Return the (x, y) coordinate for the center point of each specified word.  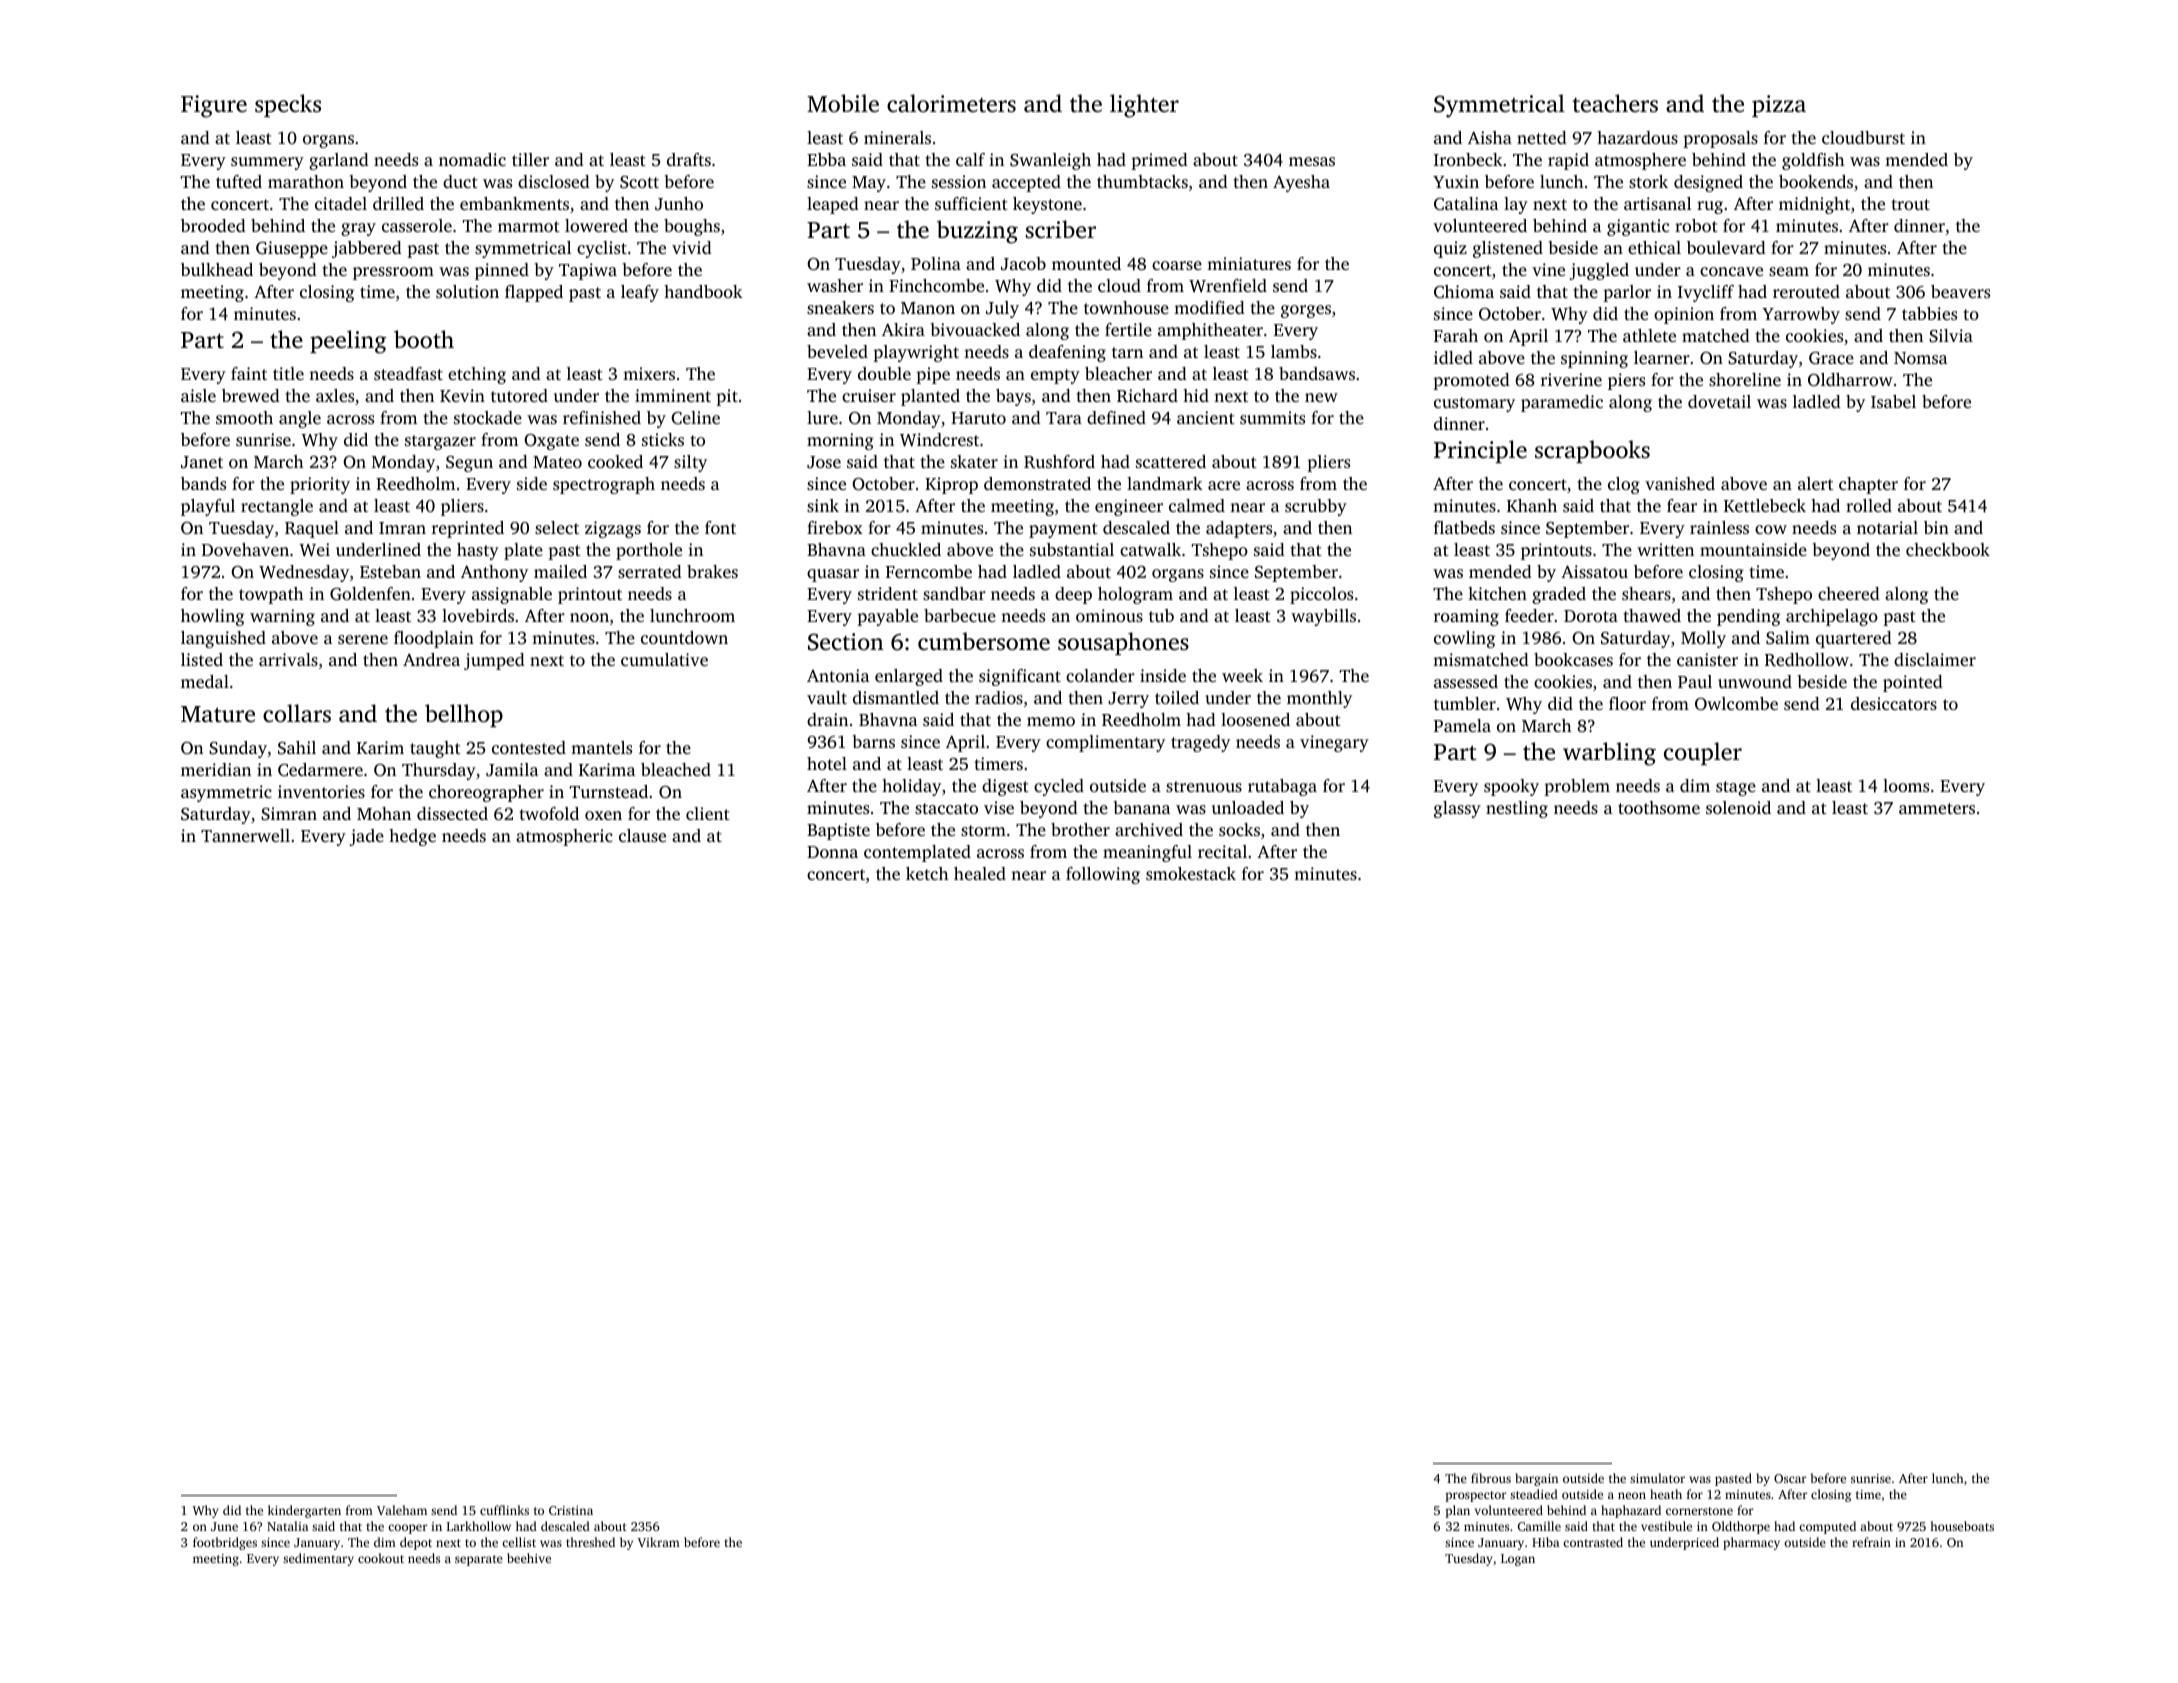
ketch (927, 873)
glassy (1457, 809)
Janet (202, 462)
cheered (1849, 593)
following (1103, 875)
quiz (1450, 249)
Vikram (659, 1542)
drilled (398, 203)
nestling (1517, 809)
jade (367, 837)
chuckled (906, 549)
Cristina (571, 1510)
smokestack (1191, 873)
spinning (1594, 359)
